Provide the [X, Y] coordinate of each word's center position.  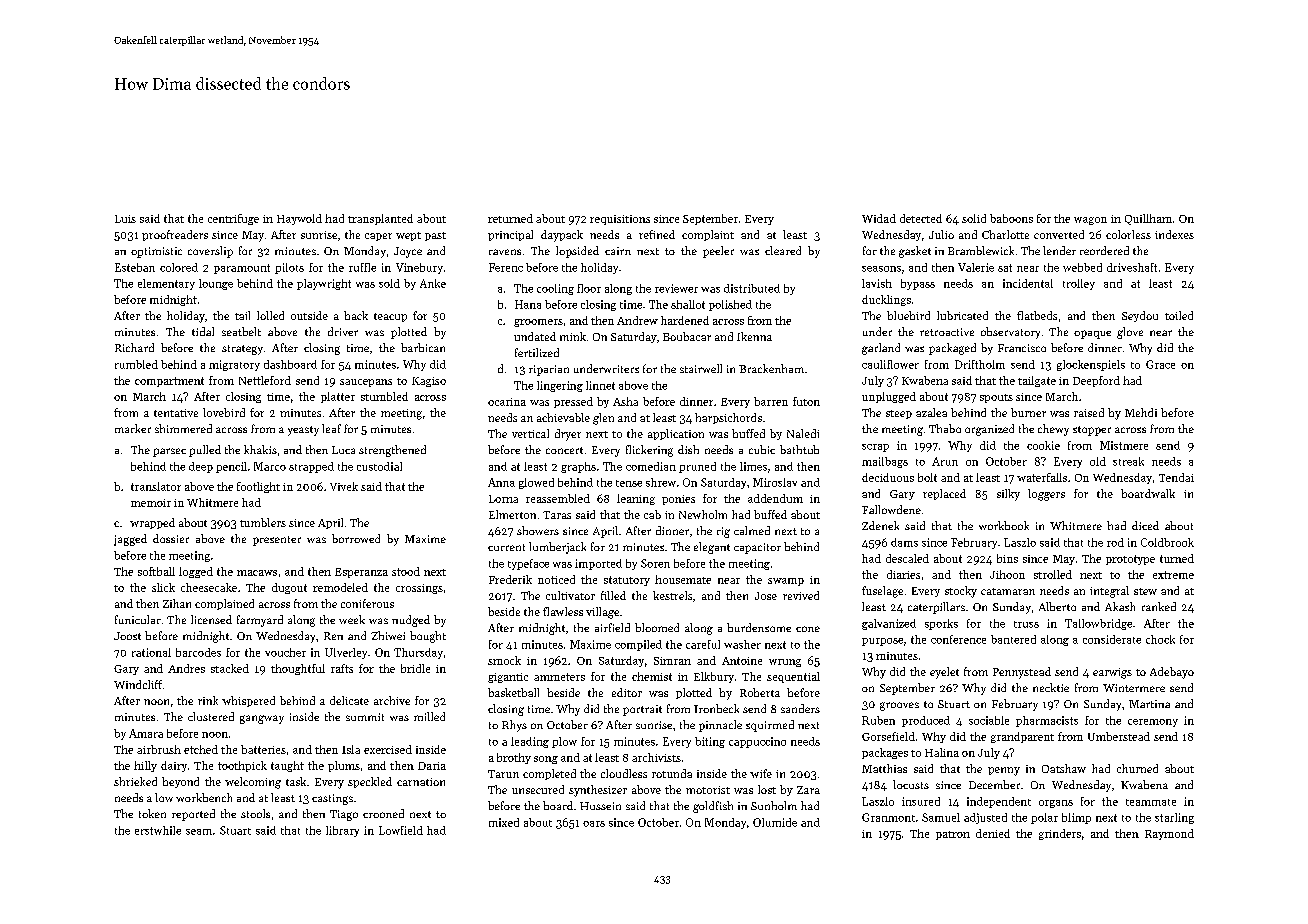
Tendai [1176, 477]
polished [730, 305]
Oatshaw [1064, 768]
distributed [752, 288]
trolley [1079, 284]
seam [199, 832]
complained [224, 604]
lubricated [962, 315]
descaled [907, 558]
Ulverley [346, 653]
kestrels [672, 595]
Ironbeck [716, 708]
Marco [270, 466]
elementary [166, 284]
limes [753, 466]
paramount [242, 269]
